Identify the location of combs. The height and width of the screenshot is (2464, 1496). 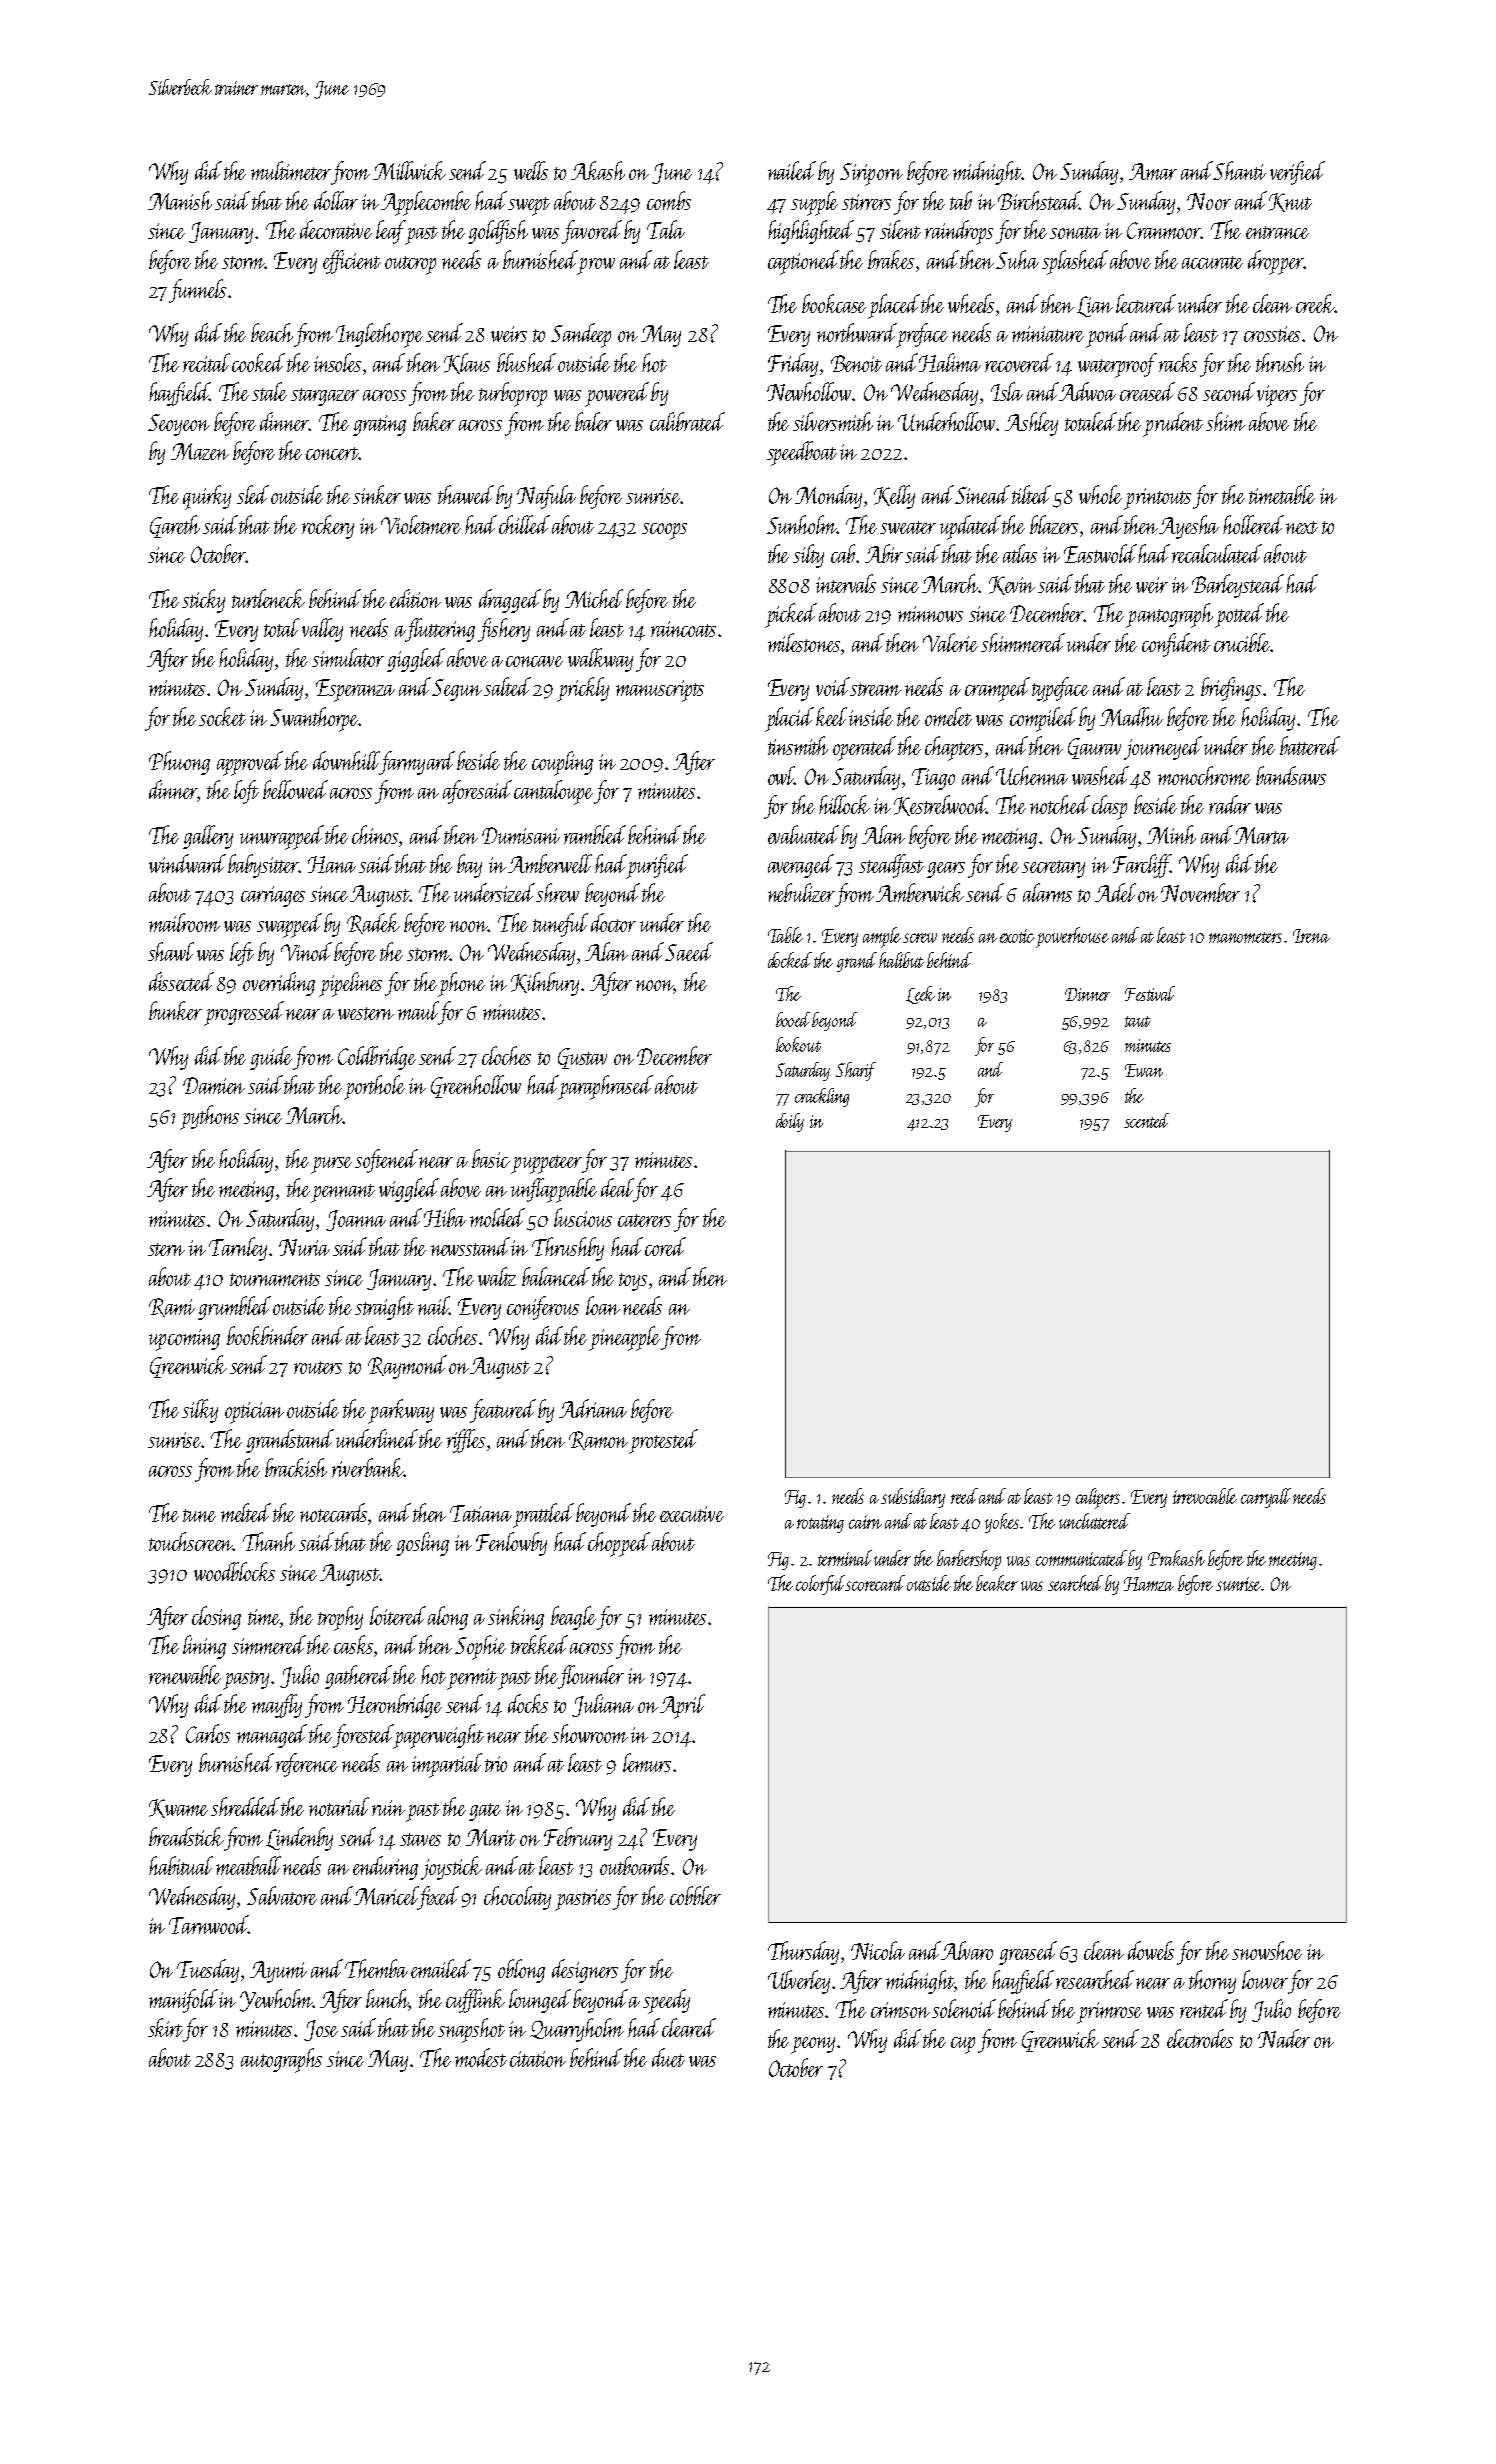
(669, 200).
